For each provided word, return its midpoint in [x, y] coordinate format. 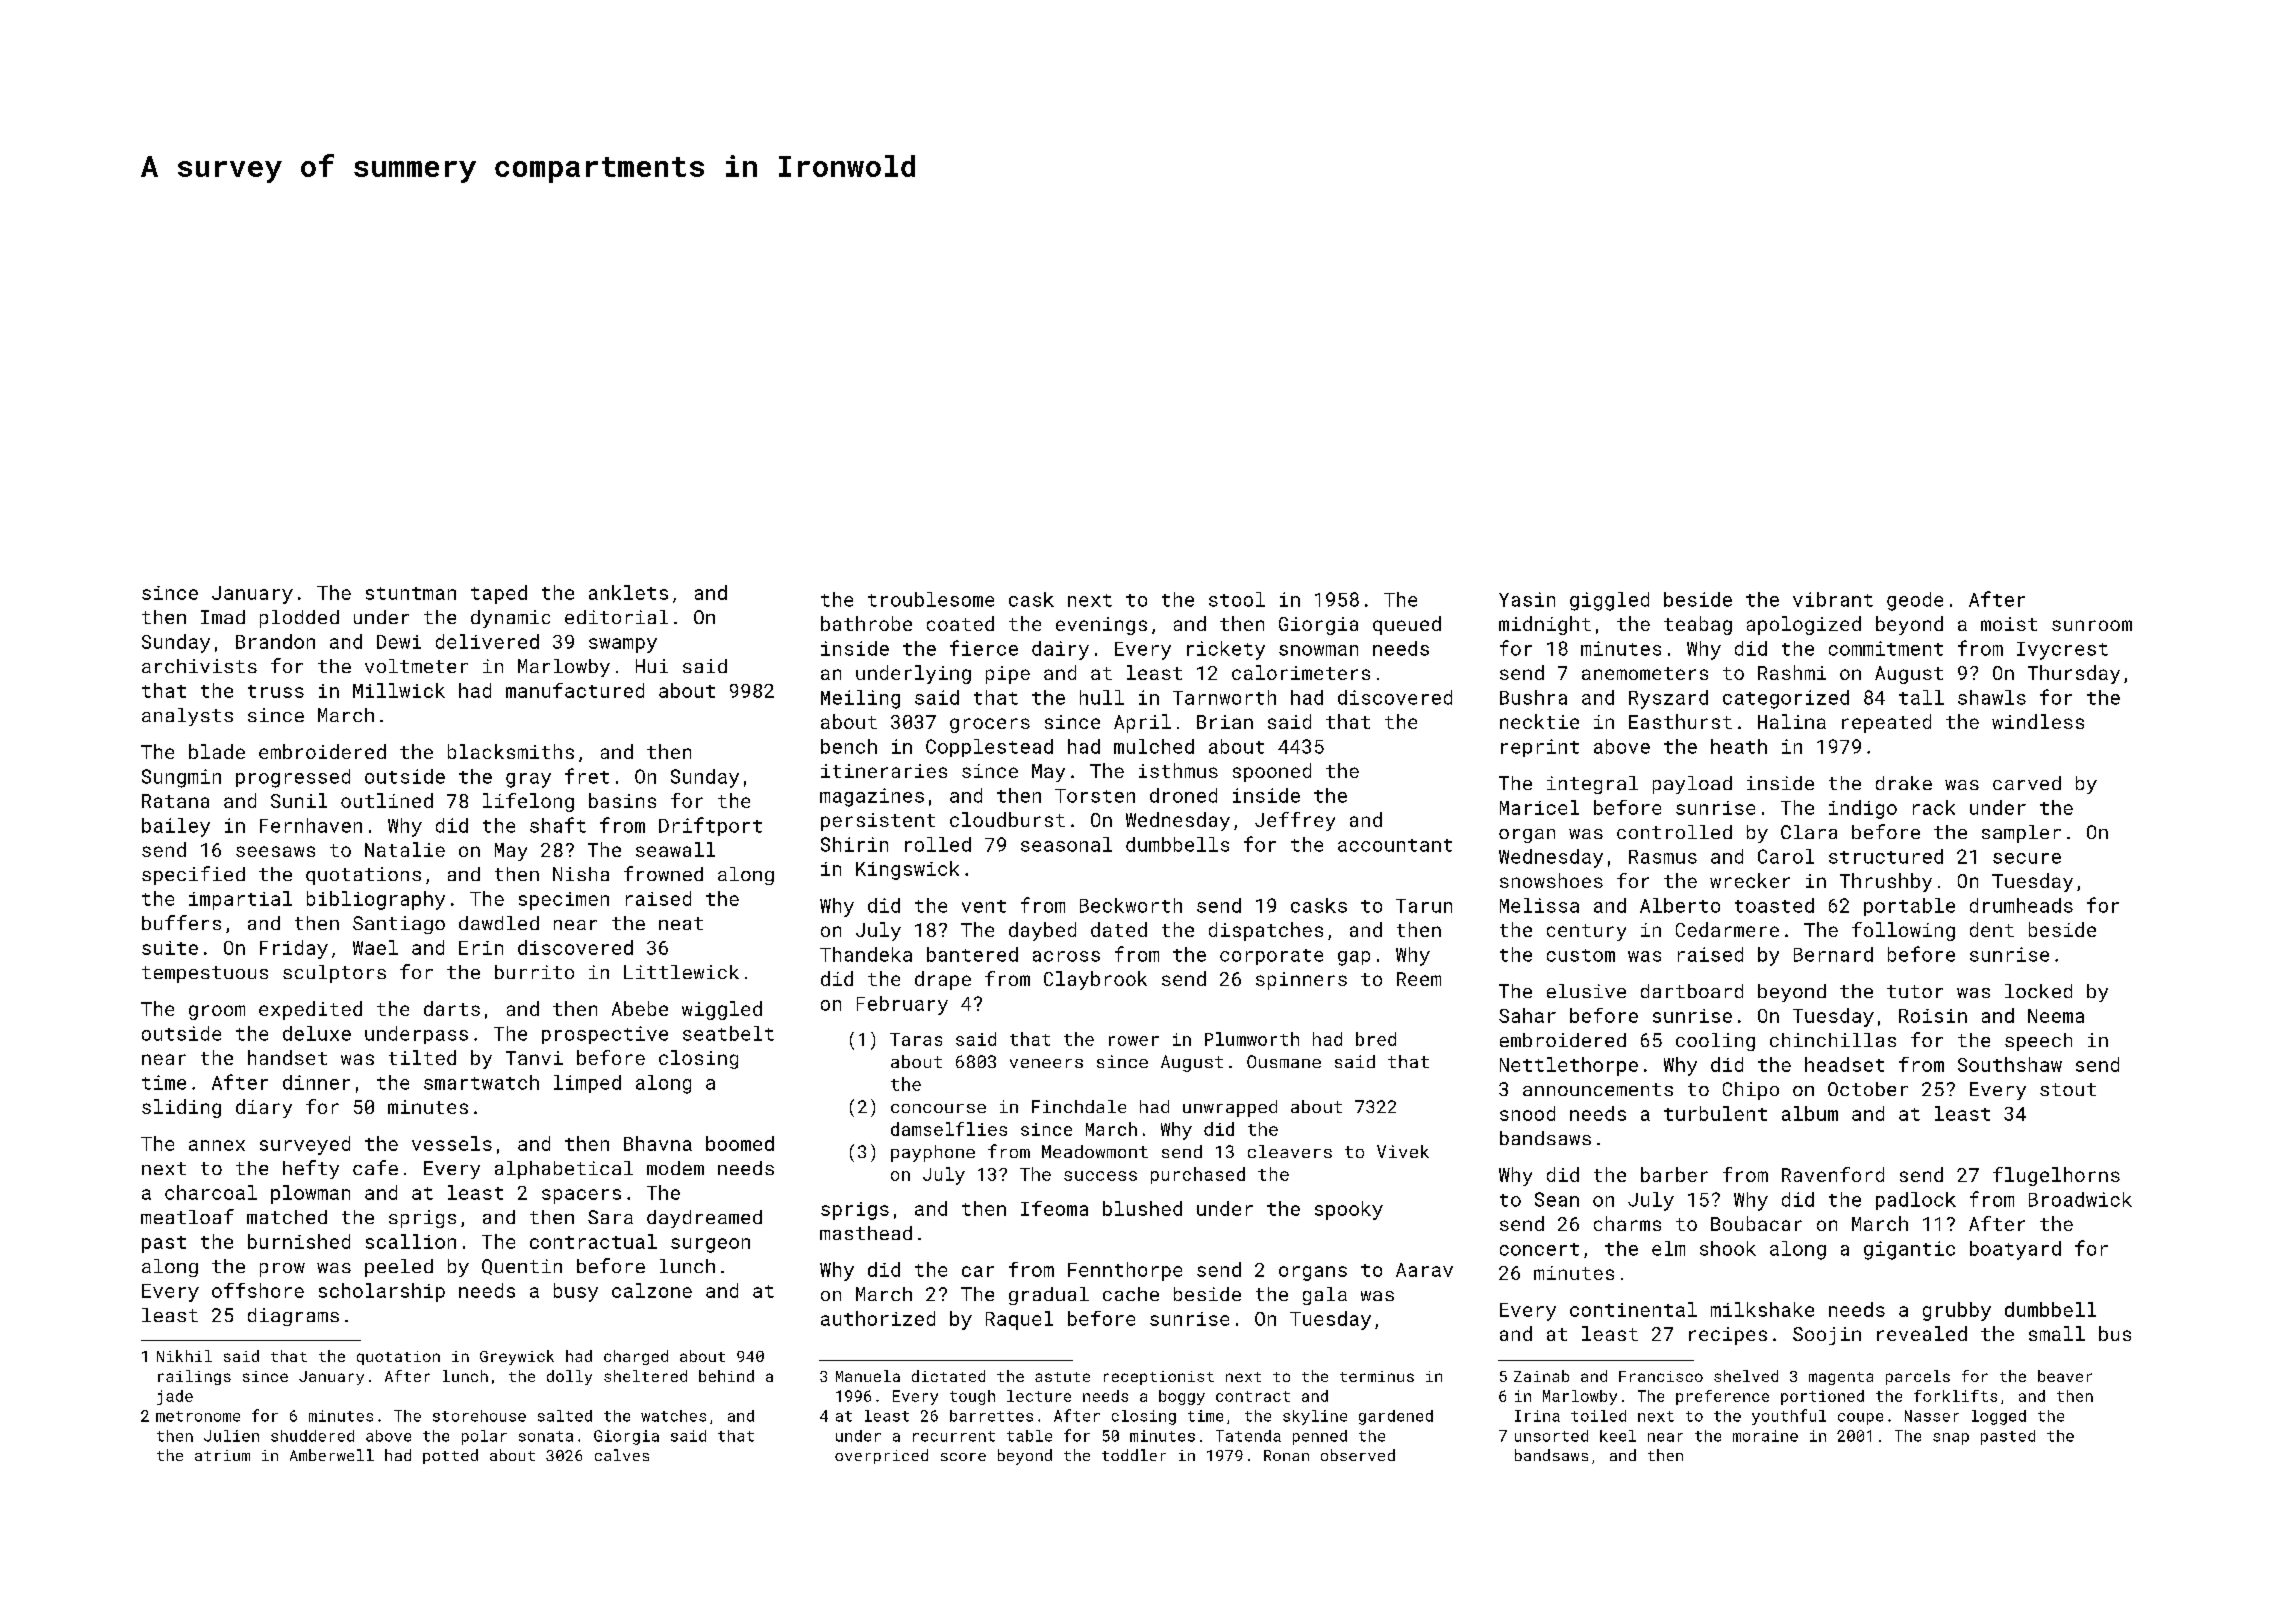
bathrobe [866, 623]
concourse [938, 1108]
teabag [1698, 625]
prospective [605, 1035]
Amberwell [332, 1455]
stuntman [411, 593]
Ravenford [1833, 1174]
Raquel [1019, 1320]
